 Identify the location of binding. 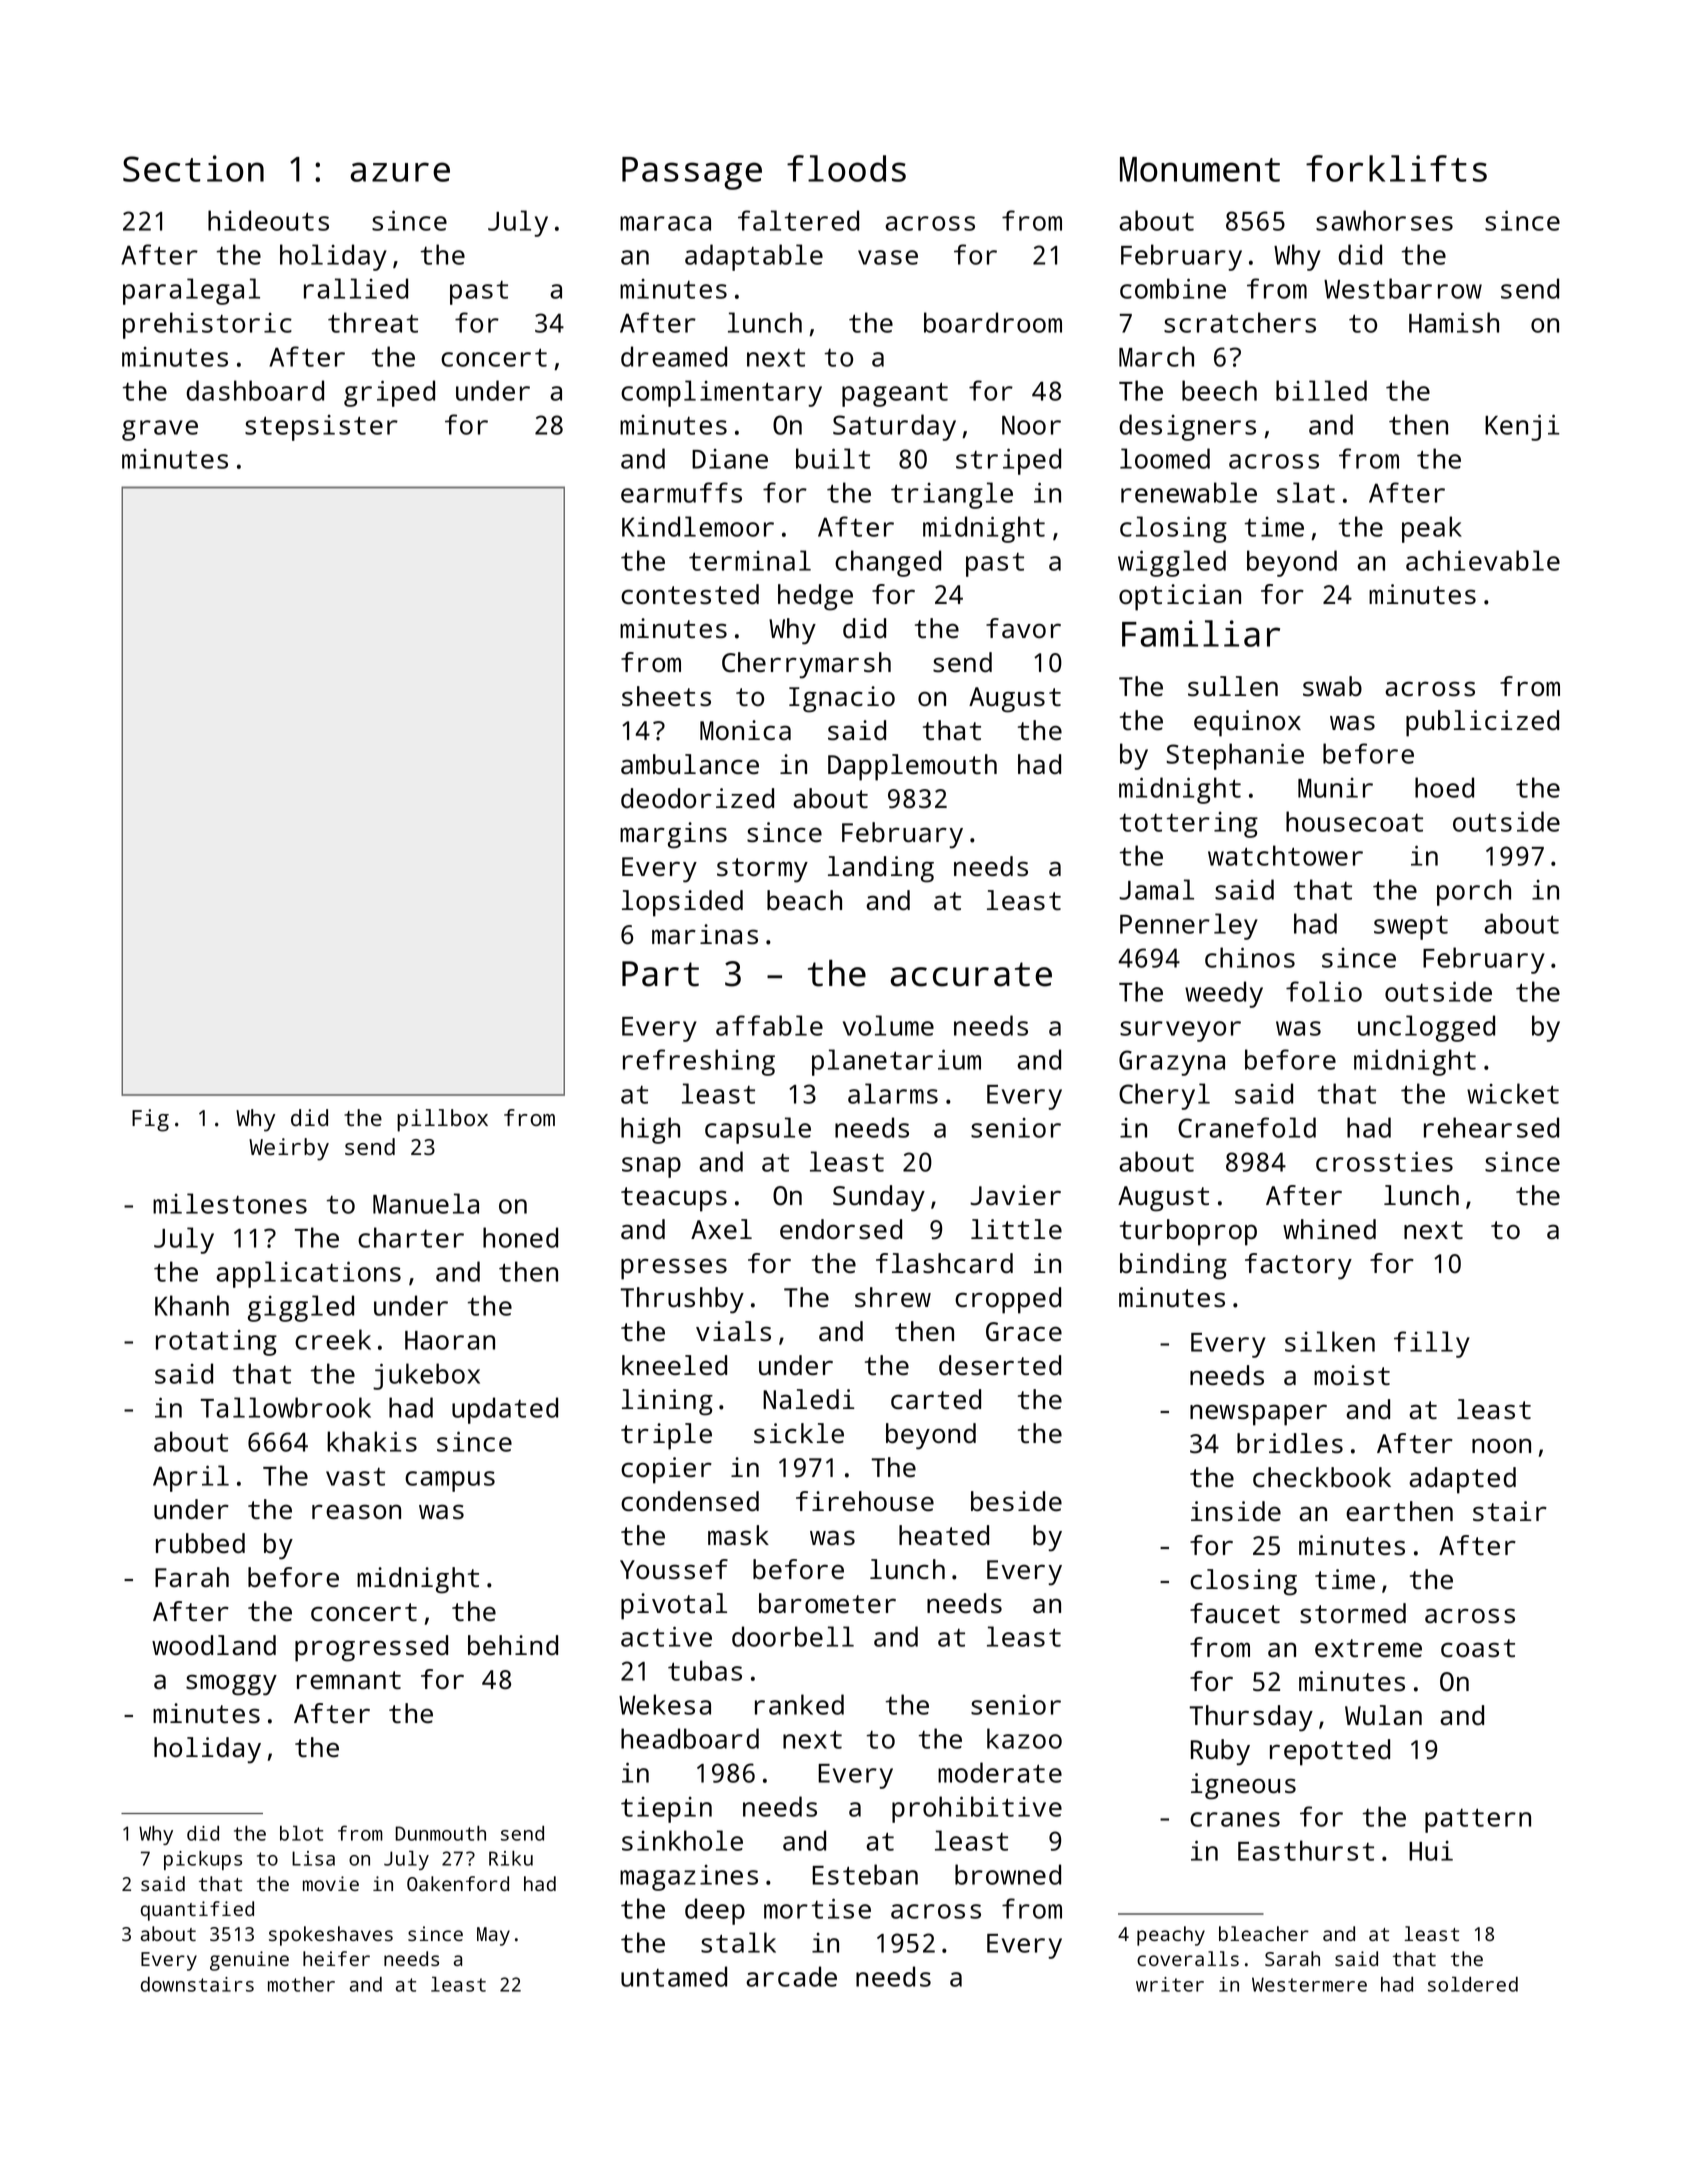
(1173, 1266).
